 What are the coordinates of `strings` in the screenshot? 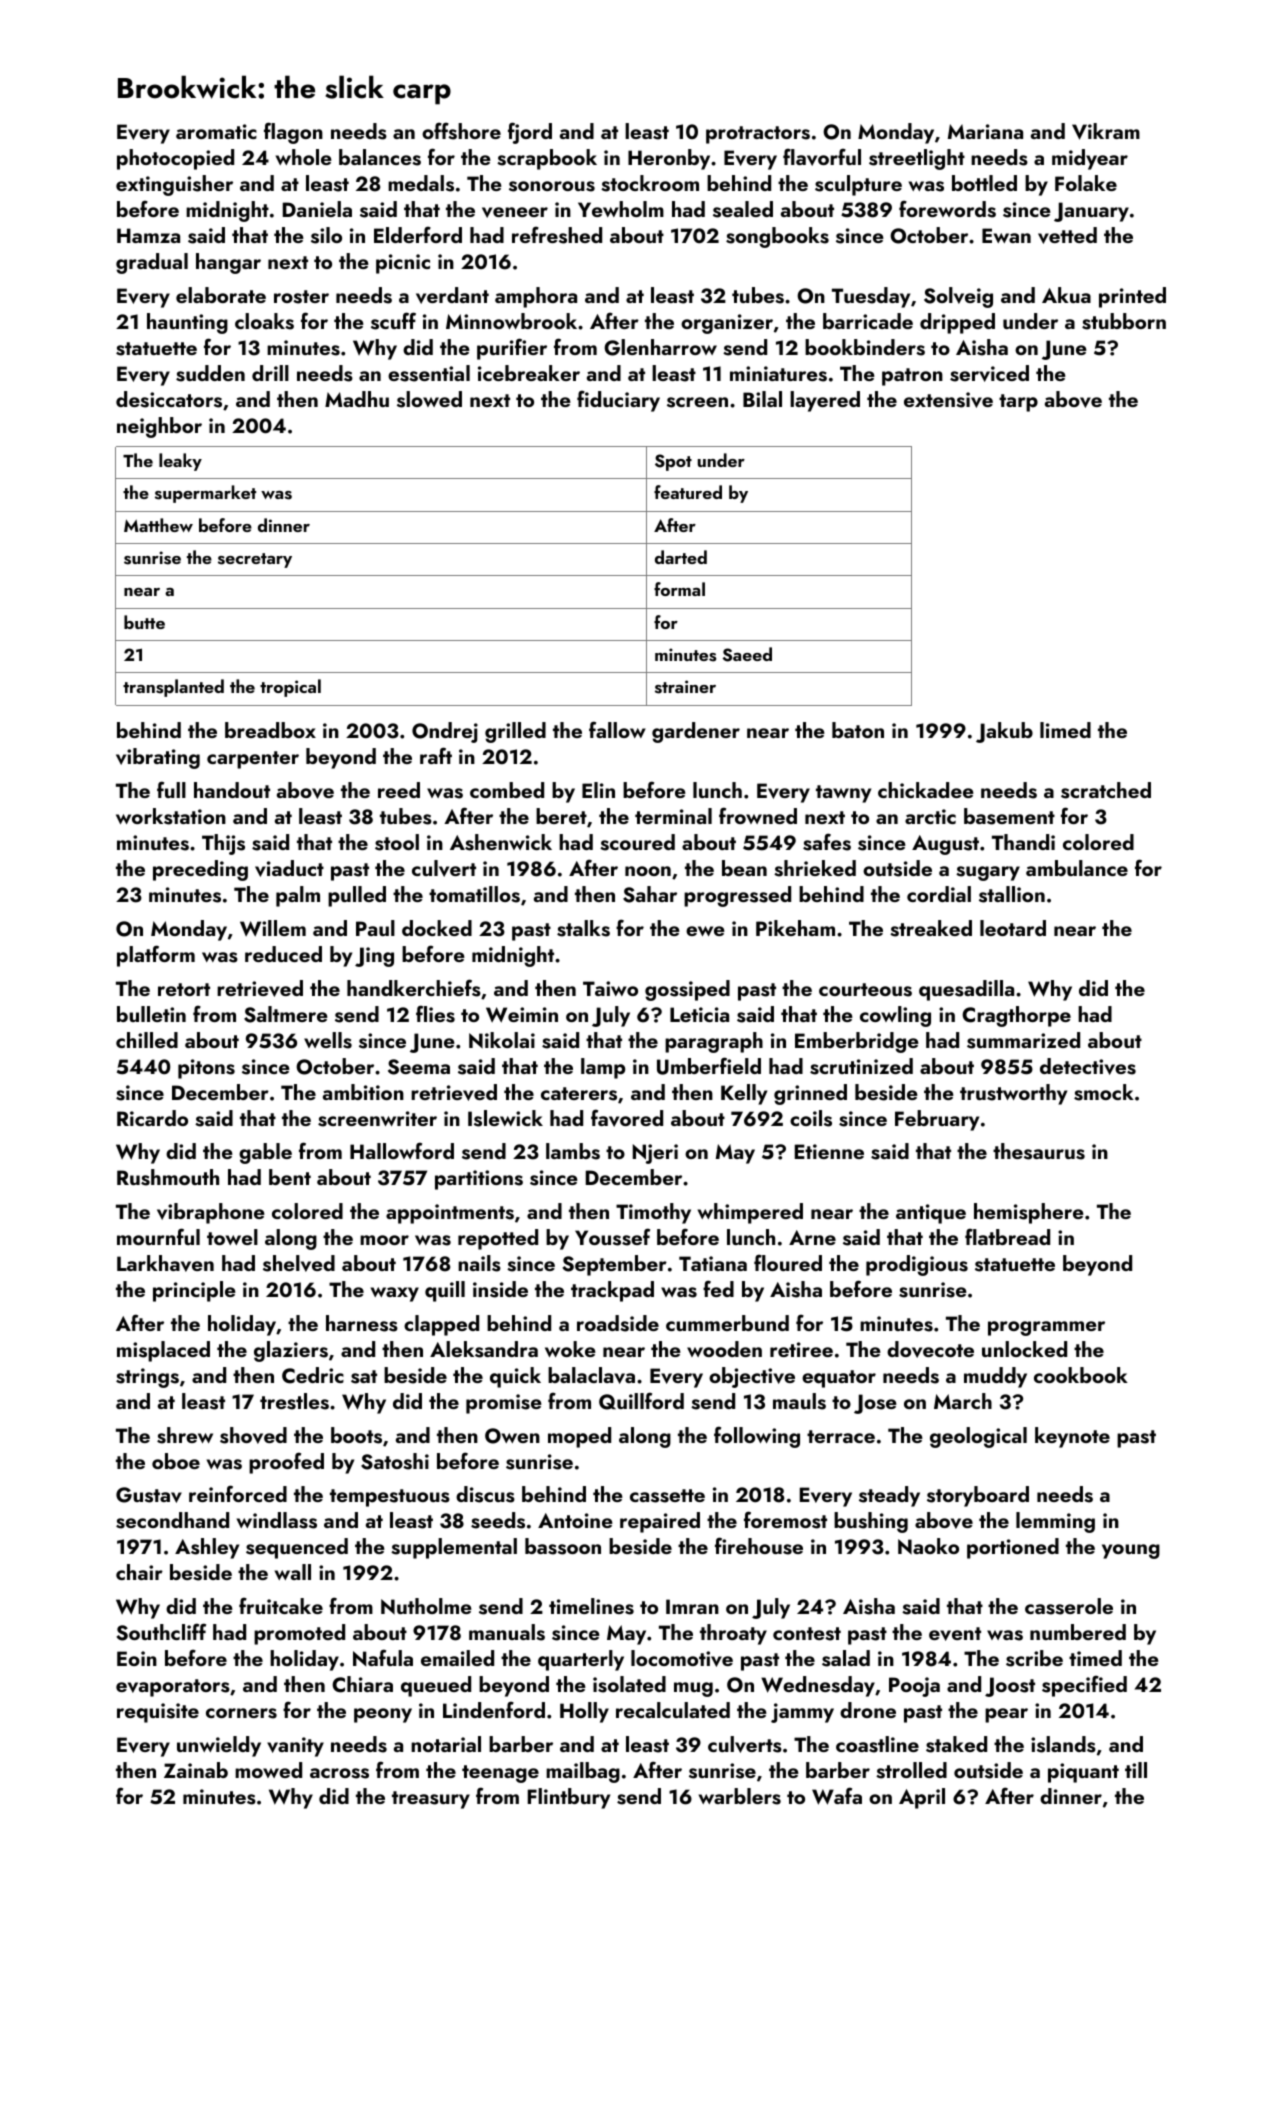 It's located at (147, 1378).
